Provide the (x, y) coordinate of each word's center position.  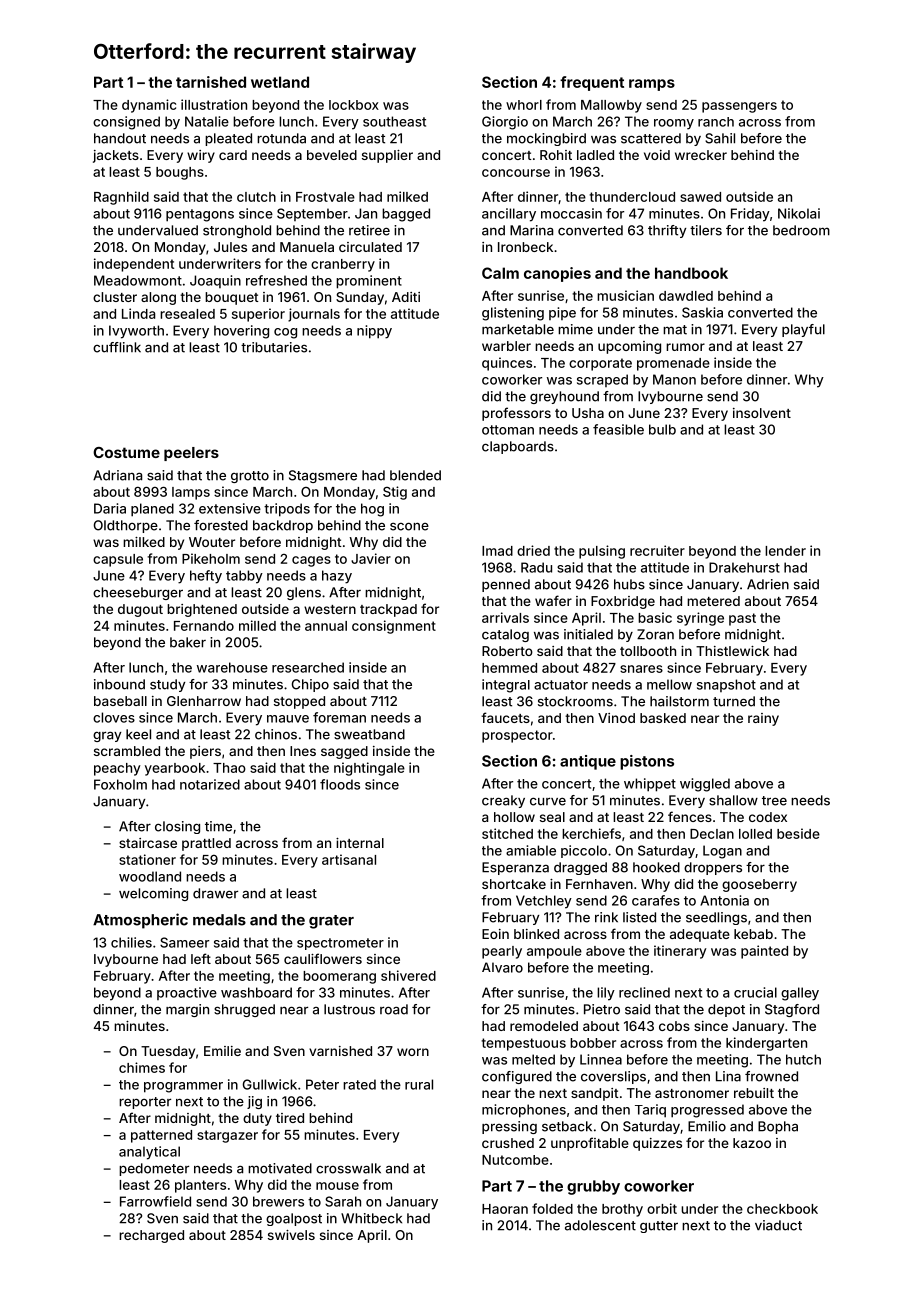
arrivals (505, 617)
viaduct (778, 1225)
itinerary (680, 952)
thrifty (667, 231)
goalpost (294, 1219)
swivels (291, 1235)
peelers (191, 454)
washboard (256, 992)
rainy (763, 719)
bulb (662, 429)
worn (413, 1052)
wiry (201, 156)
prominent (369, 282)
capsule (118, 560)
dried (533, 550)
